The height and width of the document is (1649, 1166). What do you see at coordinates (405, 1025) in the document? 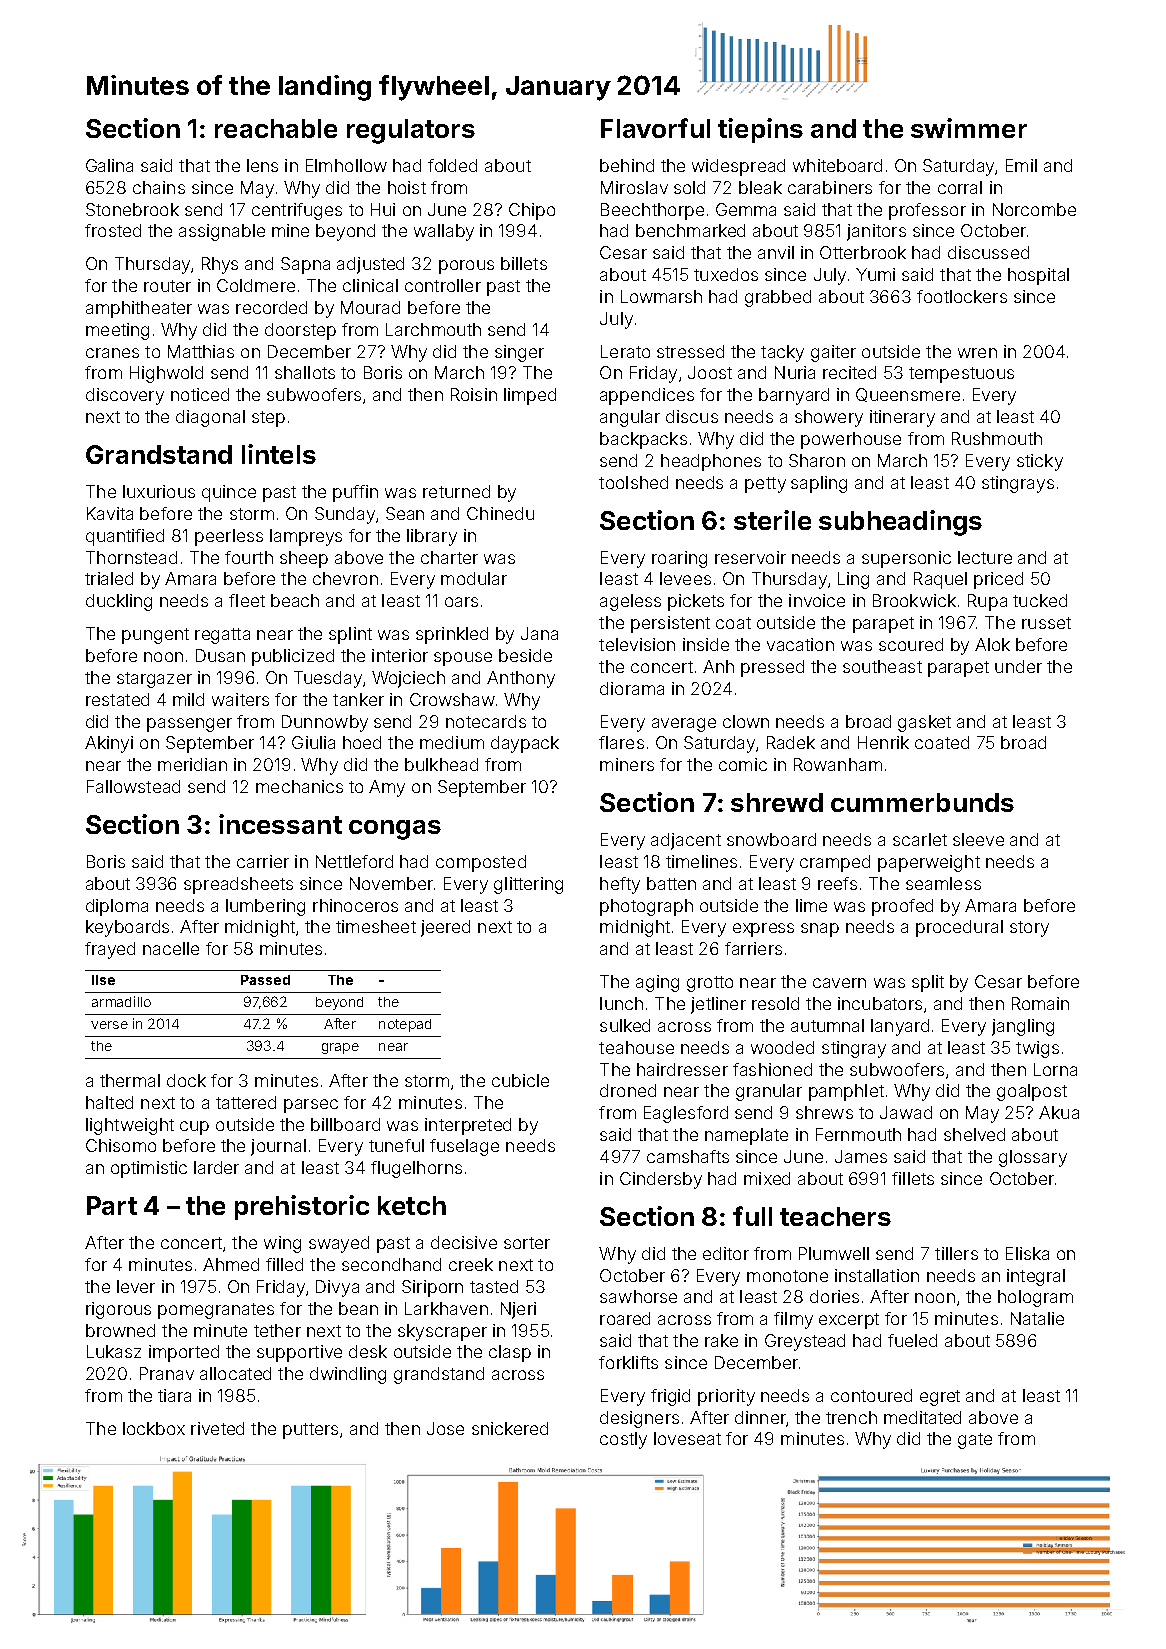
I see `notepad` at bounding box center [405, 1025].
